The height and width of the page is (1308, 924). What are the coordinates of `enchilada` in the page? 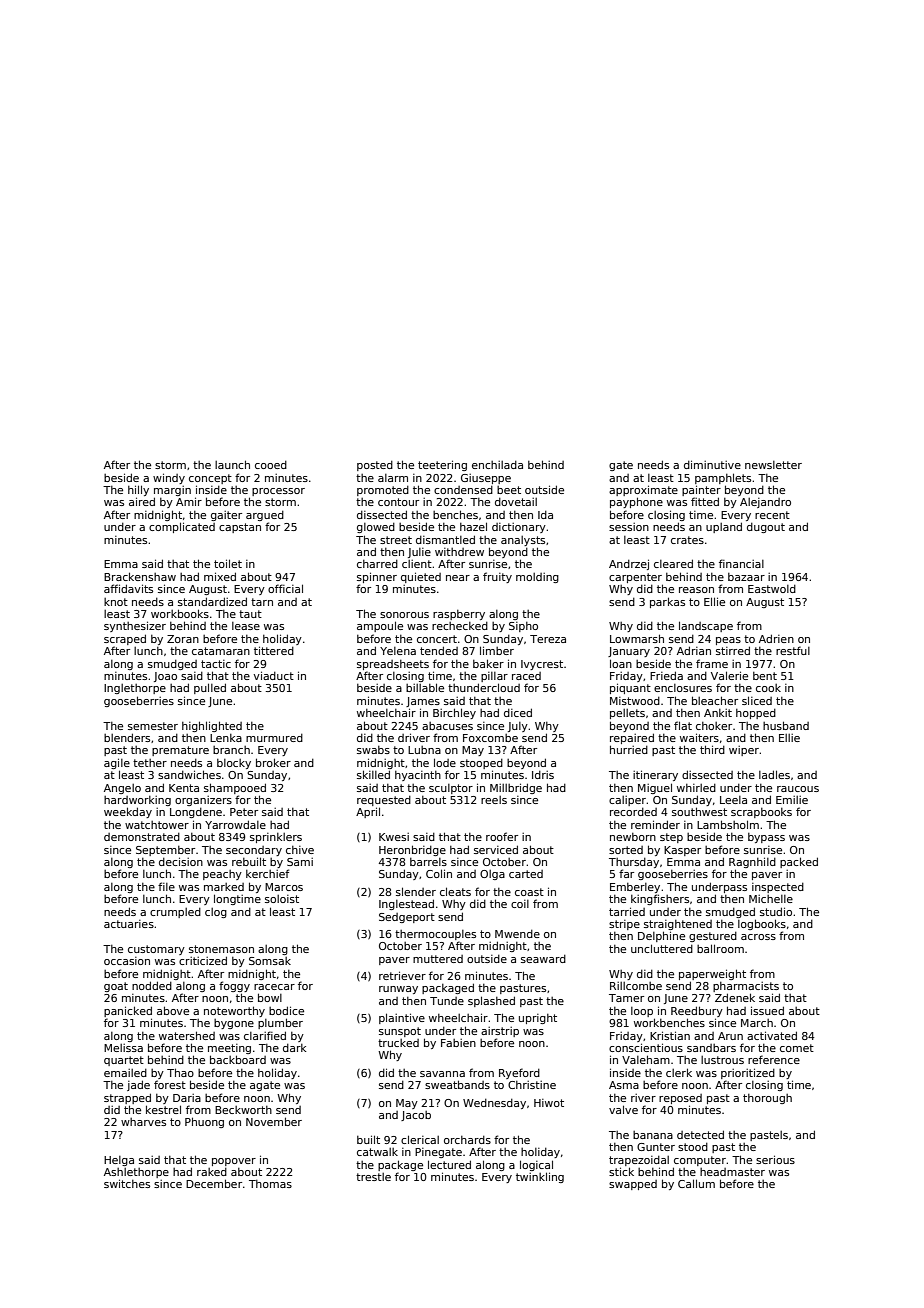 It's located at (497, 465).
